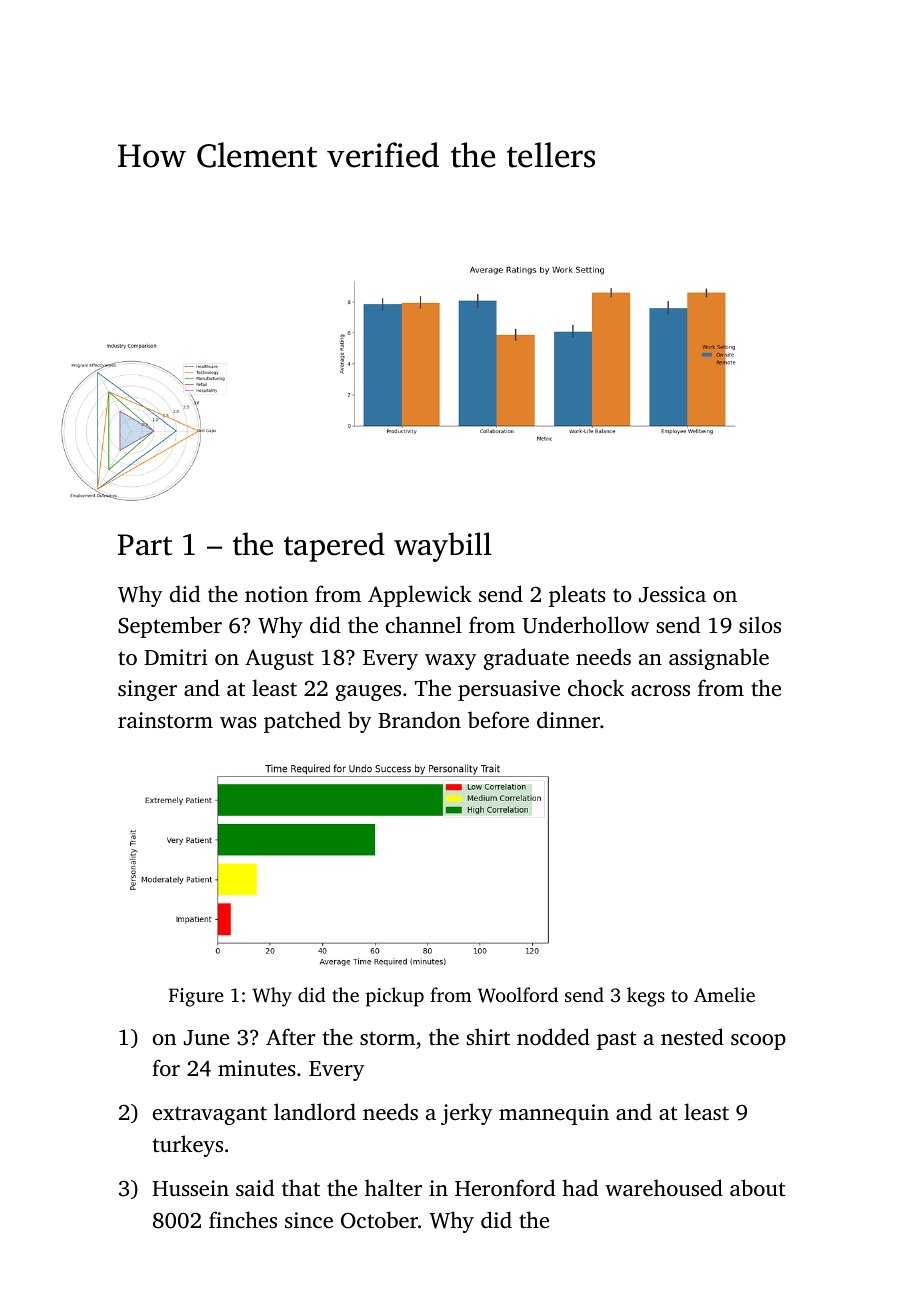 The width and height of the document is (924, 1314). What do you see at coordinates (719, 659) in the document?
I see `assignable` at bounding box center [719, 659].
